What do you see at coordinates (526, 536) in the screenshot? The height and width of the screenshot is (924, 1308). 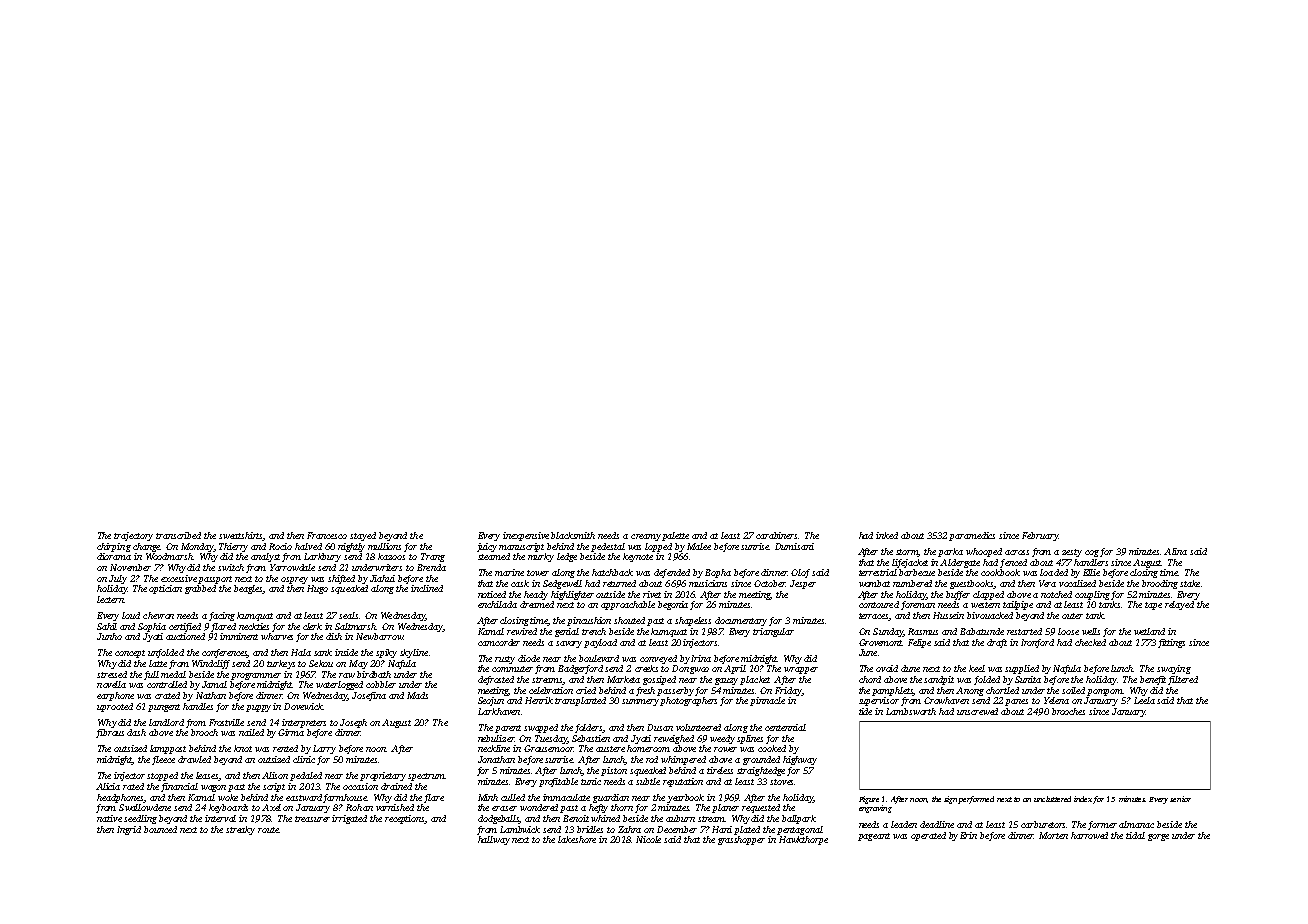 I see `inexpensive` at bounding box center [526, 536].
